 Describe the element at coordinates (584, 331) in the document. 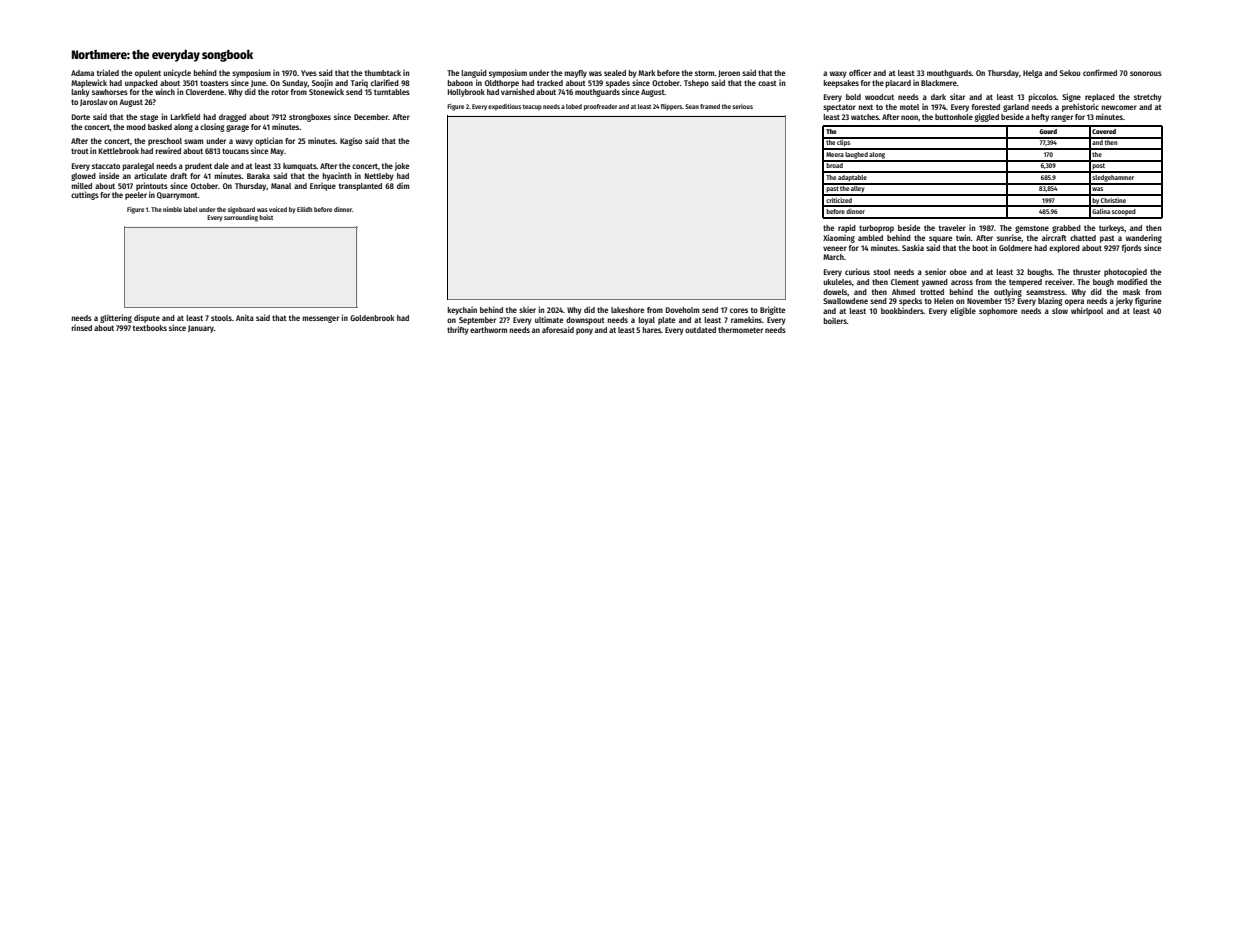

I see `pony` at that location.
